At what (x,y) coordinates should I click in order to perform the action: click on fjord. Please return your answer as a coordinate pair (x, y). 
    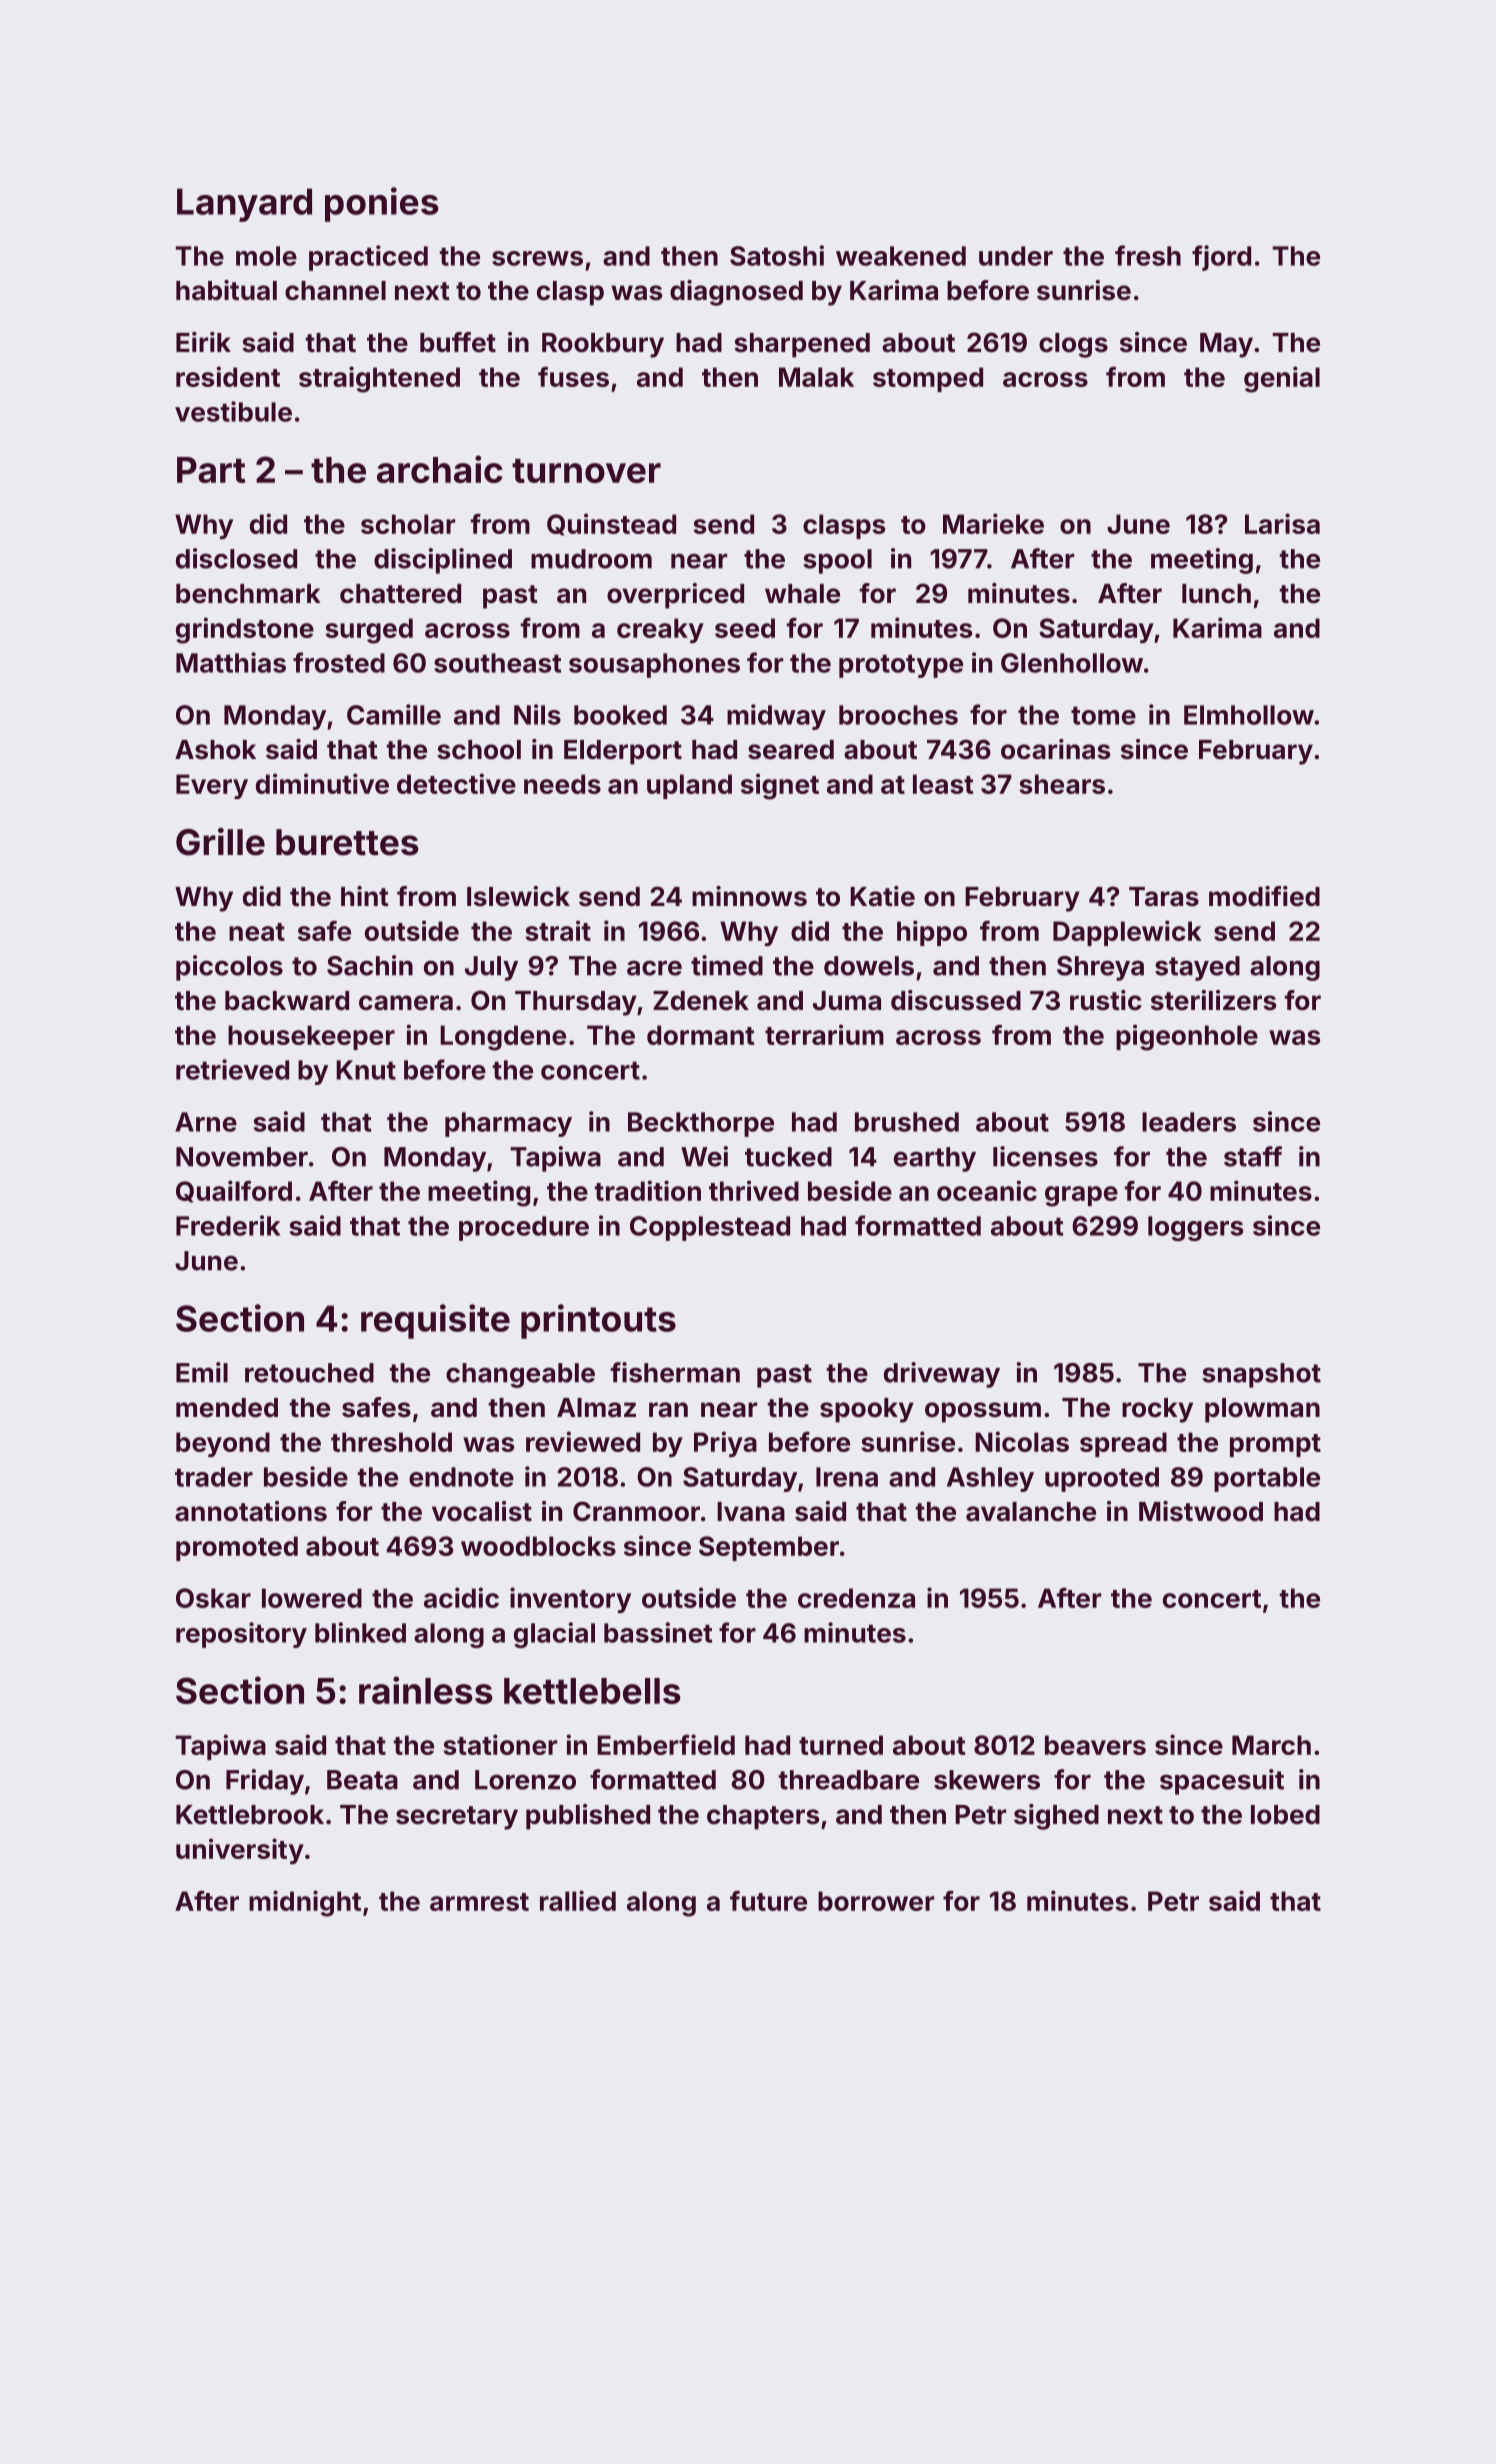
    Looking at the image, I should click on (1221, 258).
